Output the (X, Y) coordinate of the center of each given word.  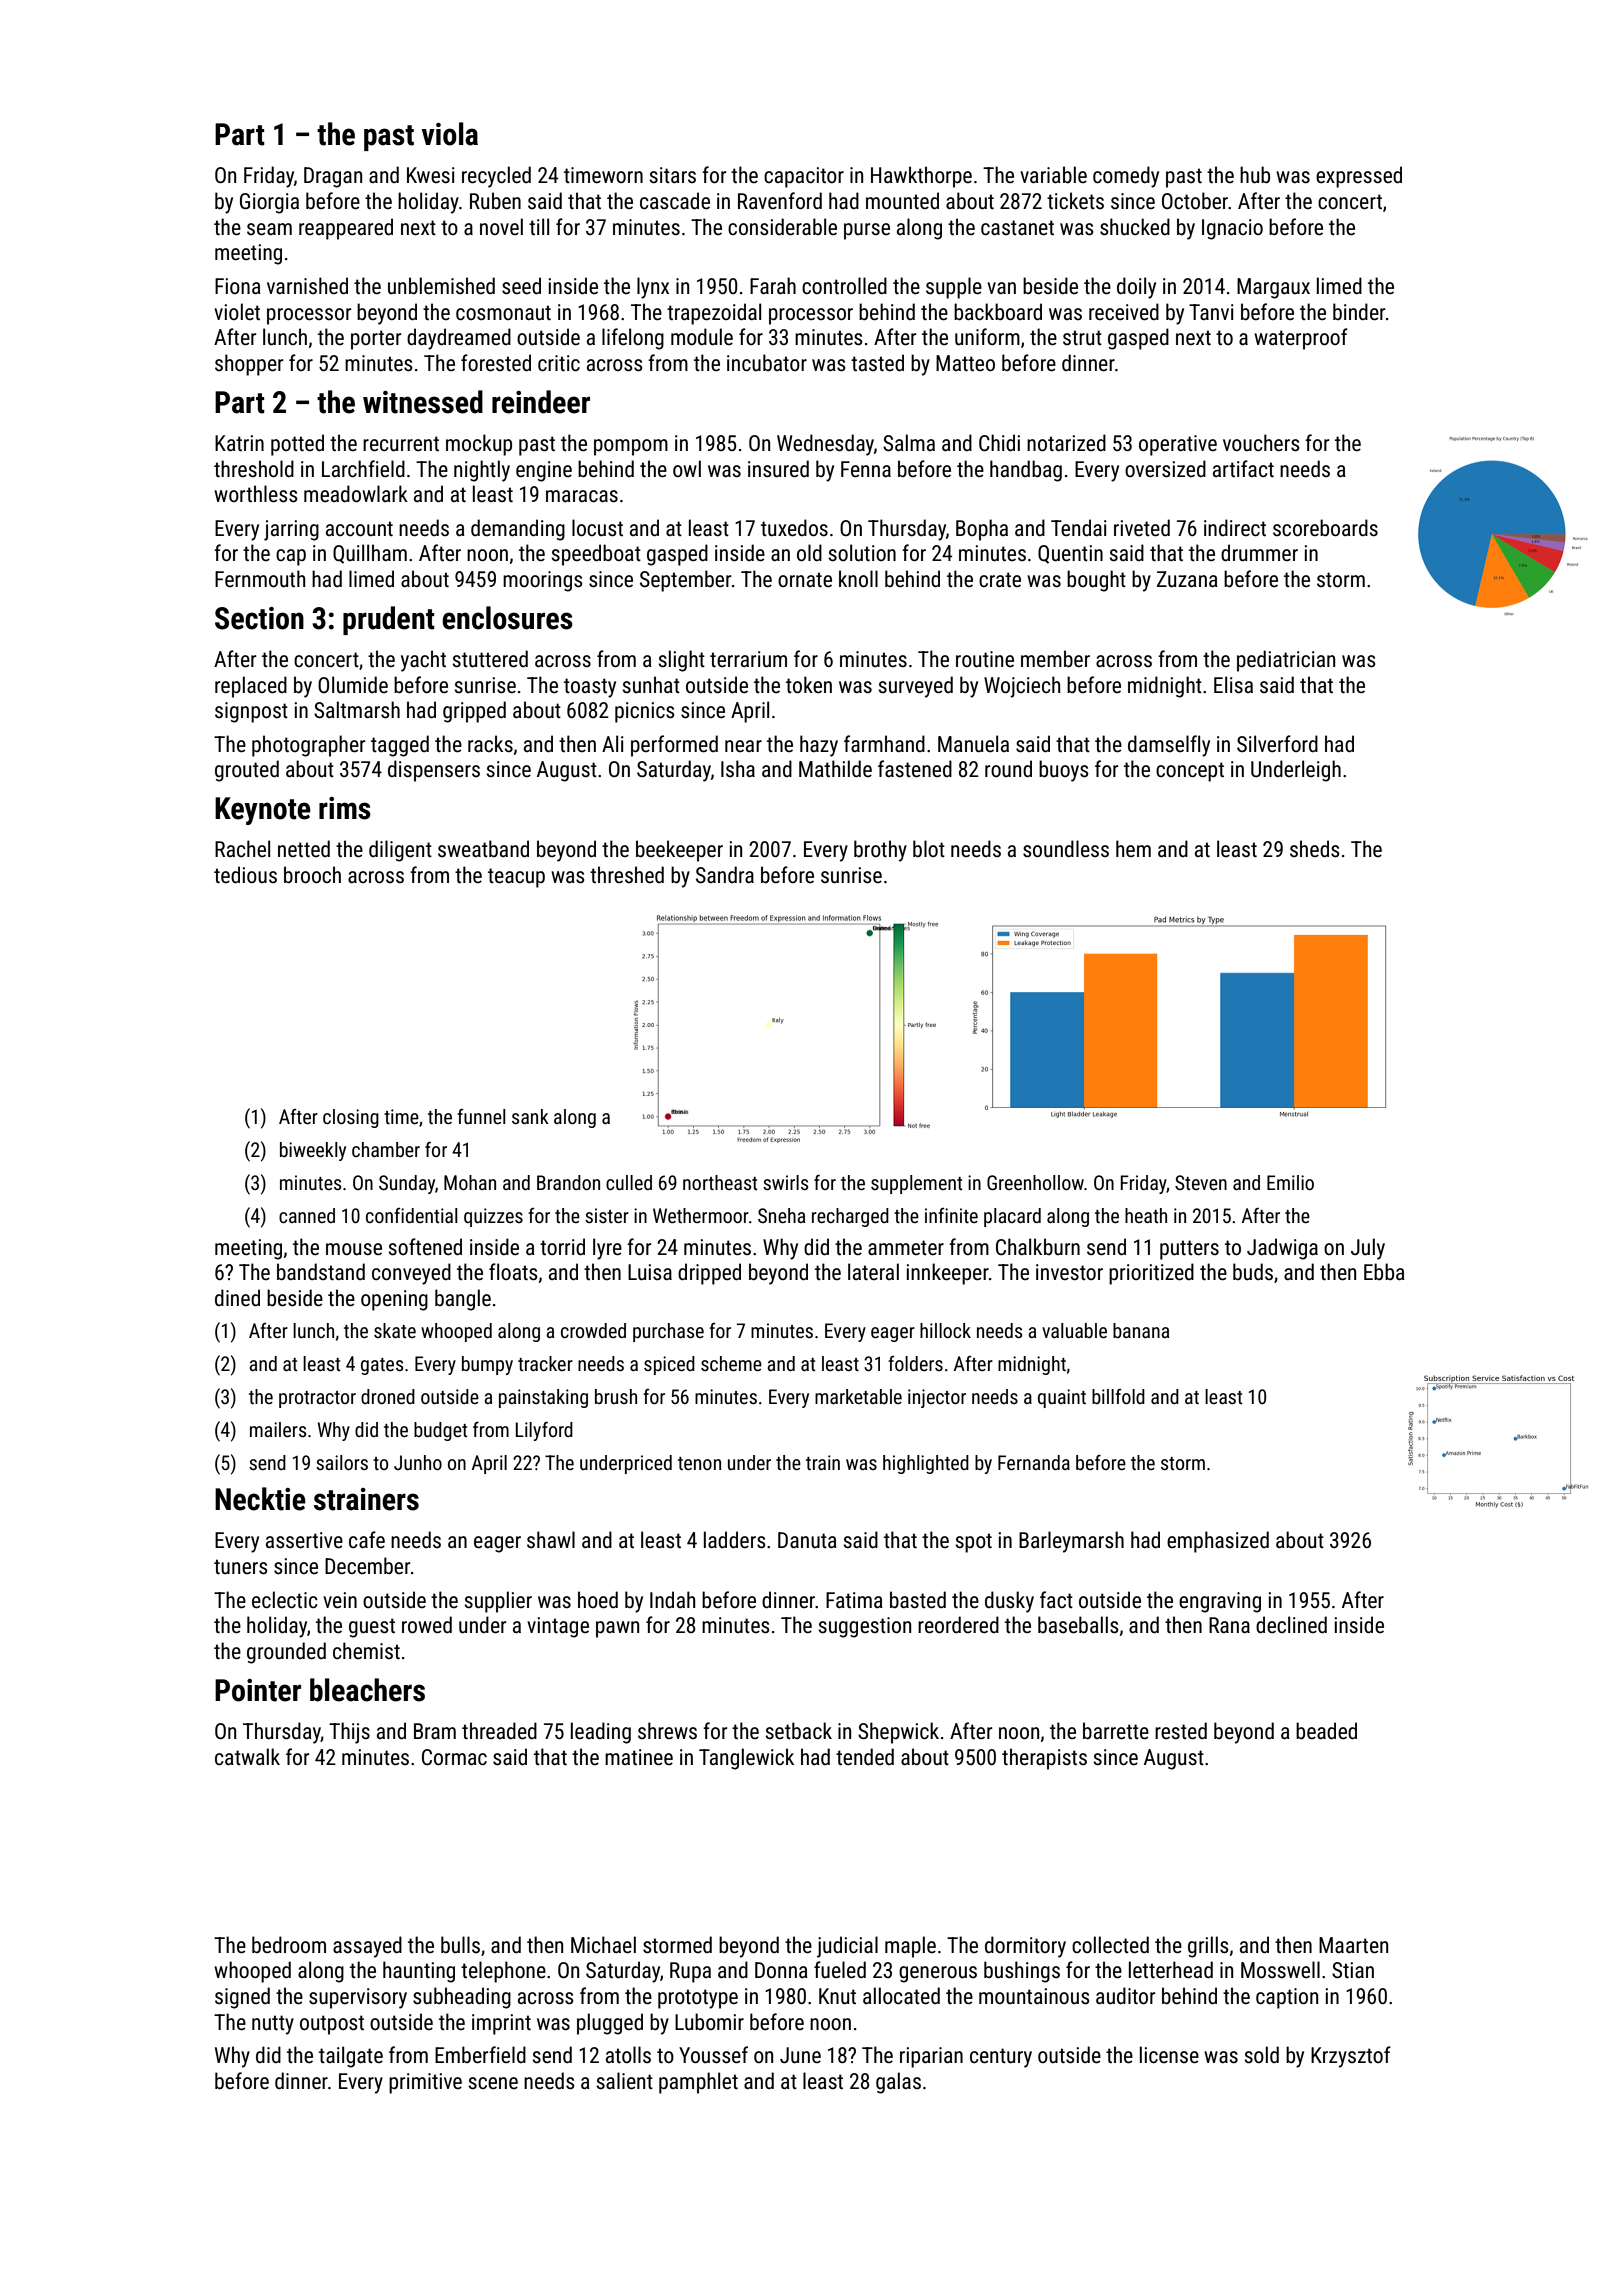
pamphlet (698, 2083)
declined (1291, 1624)
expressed (1359, 177)
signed (242, 1998)
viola (450, 134)
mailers (278, 1429)
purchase (668, 1332)
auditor (1126, 1995)
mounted (902, 201)
